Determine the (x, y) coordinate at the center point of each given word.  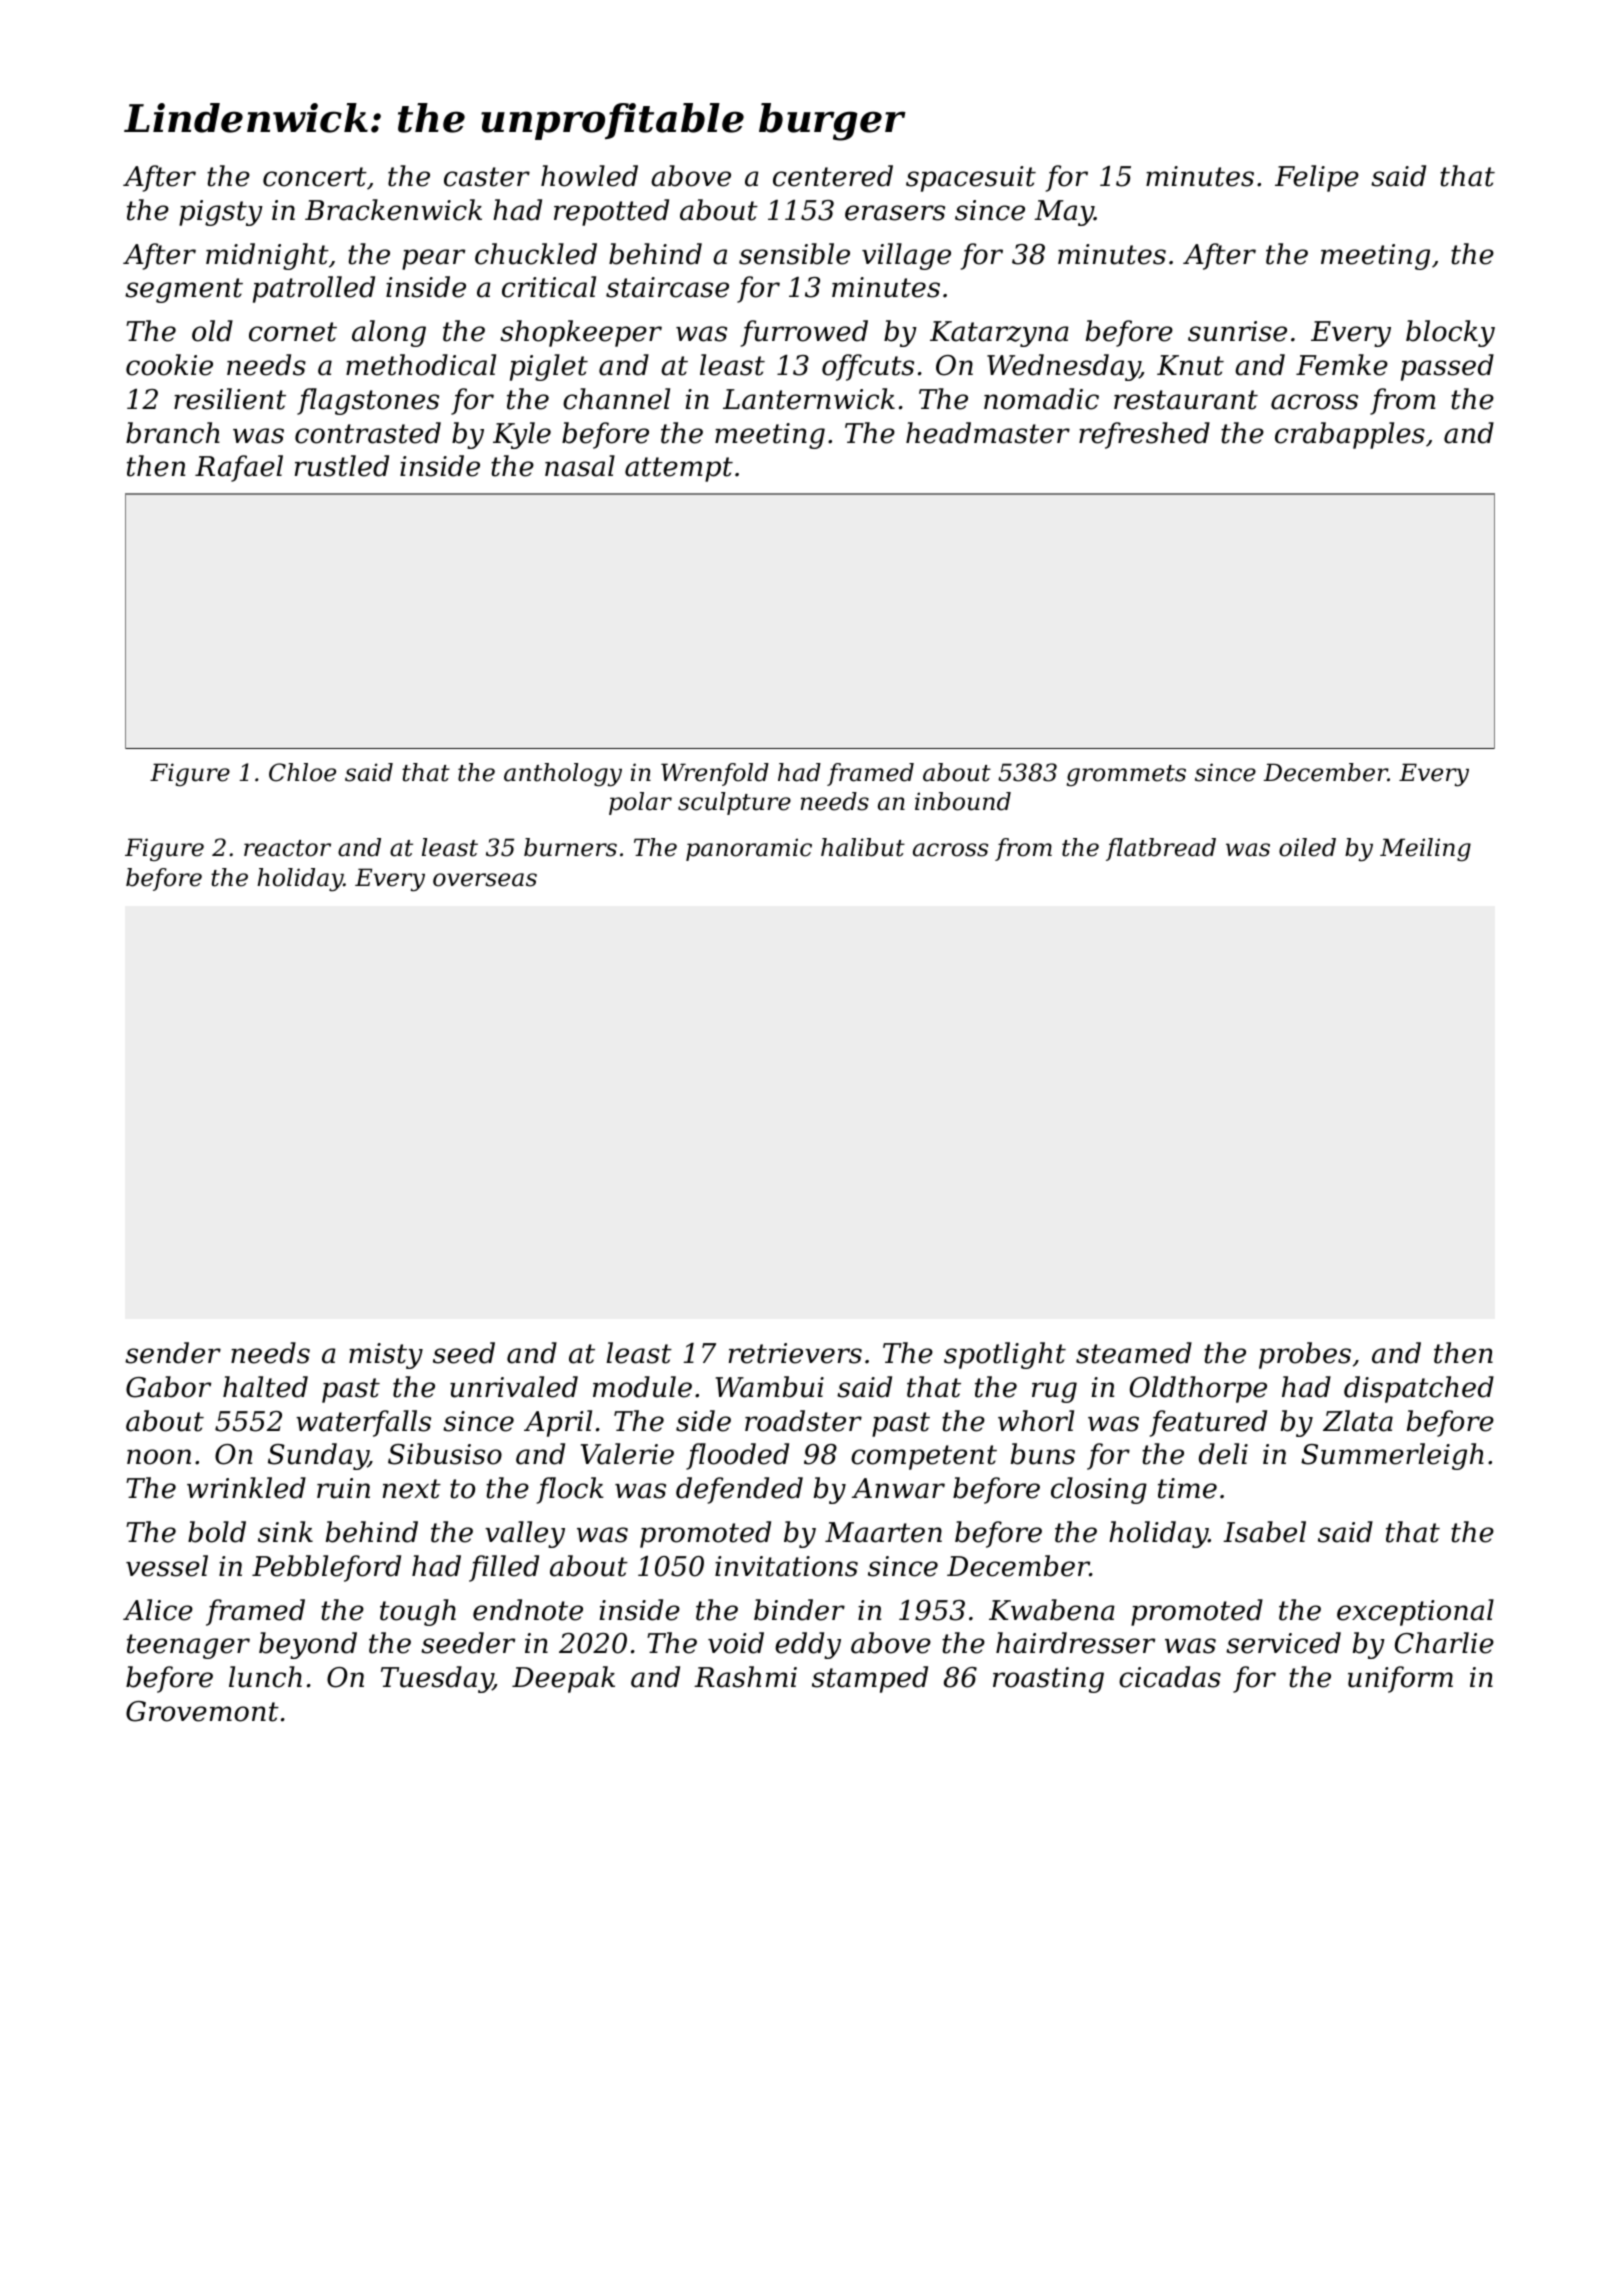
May (1064, 213)
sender (173, 1353)
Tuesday (437, 1679)
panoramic (749, 849)
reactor (287, 848)
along (389, 333)
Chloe (302, 772)
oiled (1307, 847)
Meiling (1425, 849)
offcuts (868, 367)
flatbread (1161, 849)
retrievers (795, 1353)
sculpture (734, 803)
